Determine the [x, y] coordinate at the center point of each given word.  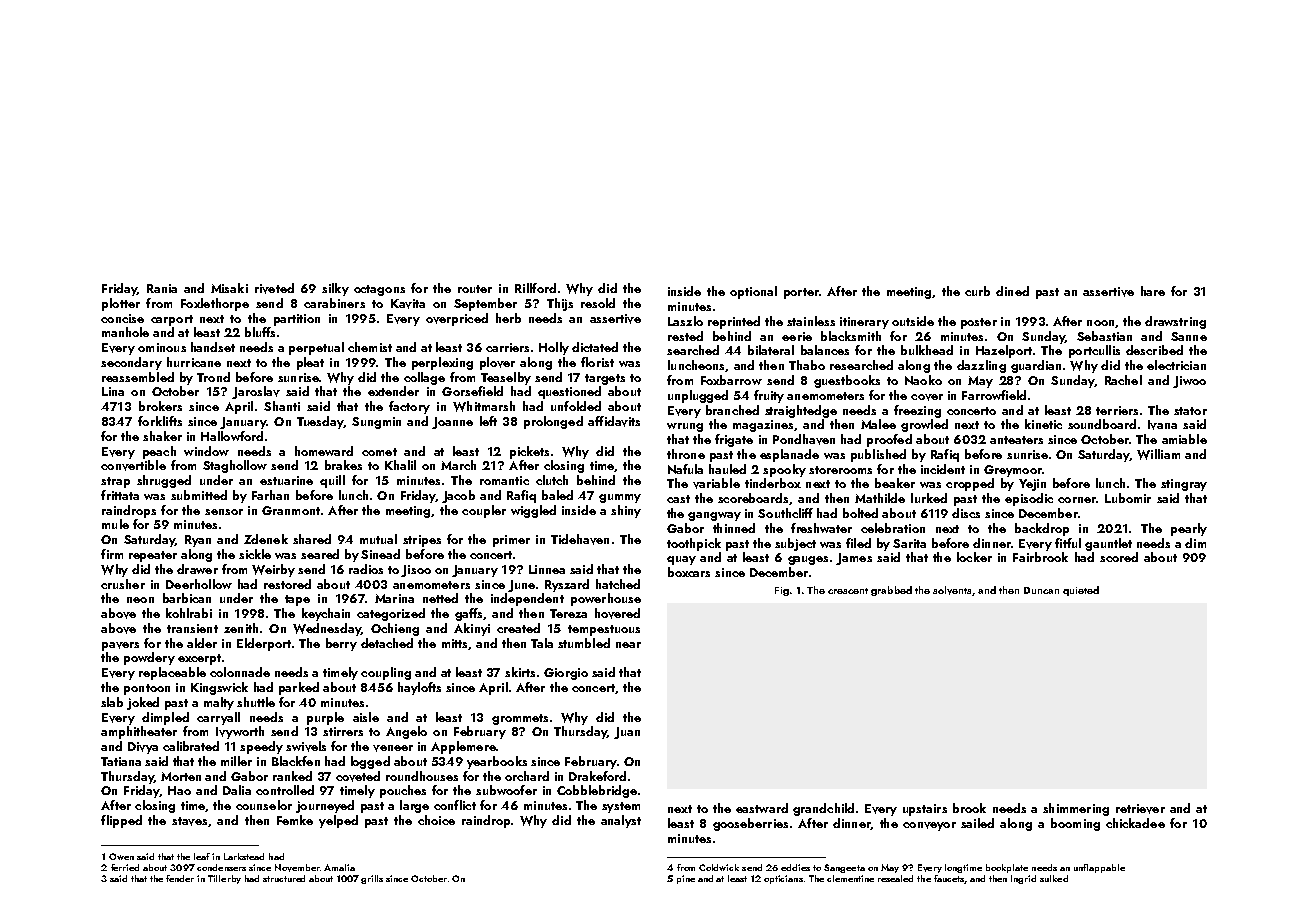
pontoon [147, 689]
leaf [202, 856]
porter [801, 293]
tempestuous [604, 630]
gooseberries [750, 824]
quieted [1081, 591]
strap [115, 482]
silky [335, 289]
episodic [1029, 499]
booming [1075, 824]
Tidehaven [580, 539]
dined [1012, 291]
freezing [917, 411]
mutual [378, 539]
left [488, 421]
